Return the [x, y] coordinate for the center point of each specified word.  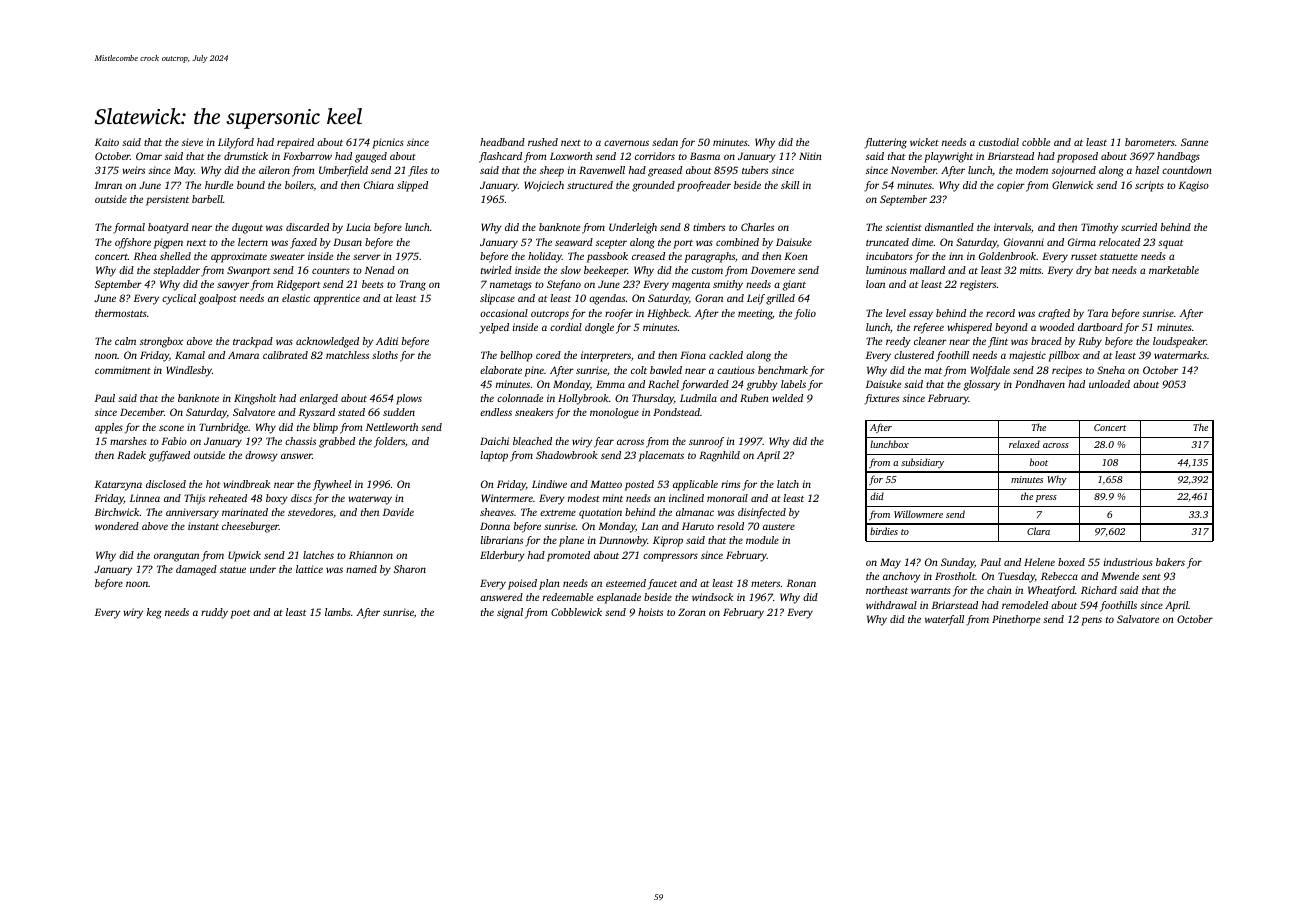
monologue [614, 413]
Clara [1038, 531]
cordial [566, 327]
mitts [1030, 270]
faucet [662, 584]
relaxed [1024, 444]
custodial [999, 142]
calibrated [285, 355]
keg [154, 613]
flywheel [332, 485]
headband [502, 142]
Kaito [107, 142]
